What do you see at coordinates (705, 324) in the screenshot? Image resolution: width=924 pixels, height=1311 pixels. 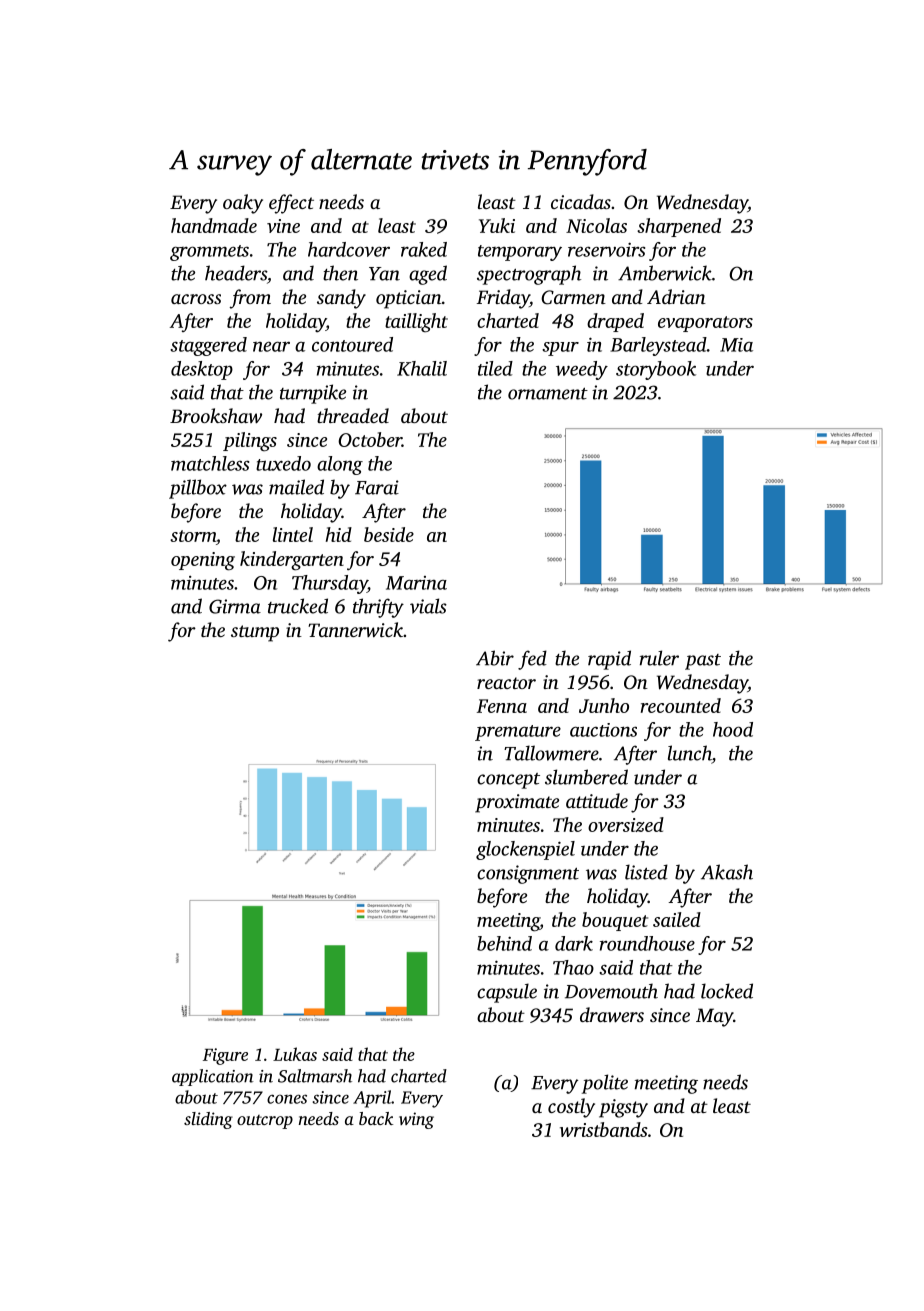 I see `evaporators` at bounding box center [705, 324].
